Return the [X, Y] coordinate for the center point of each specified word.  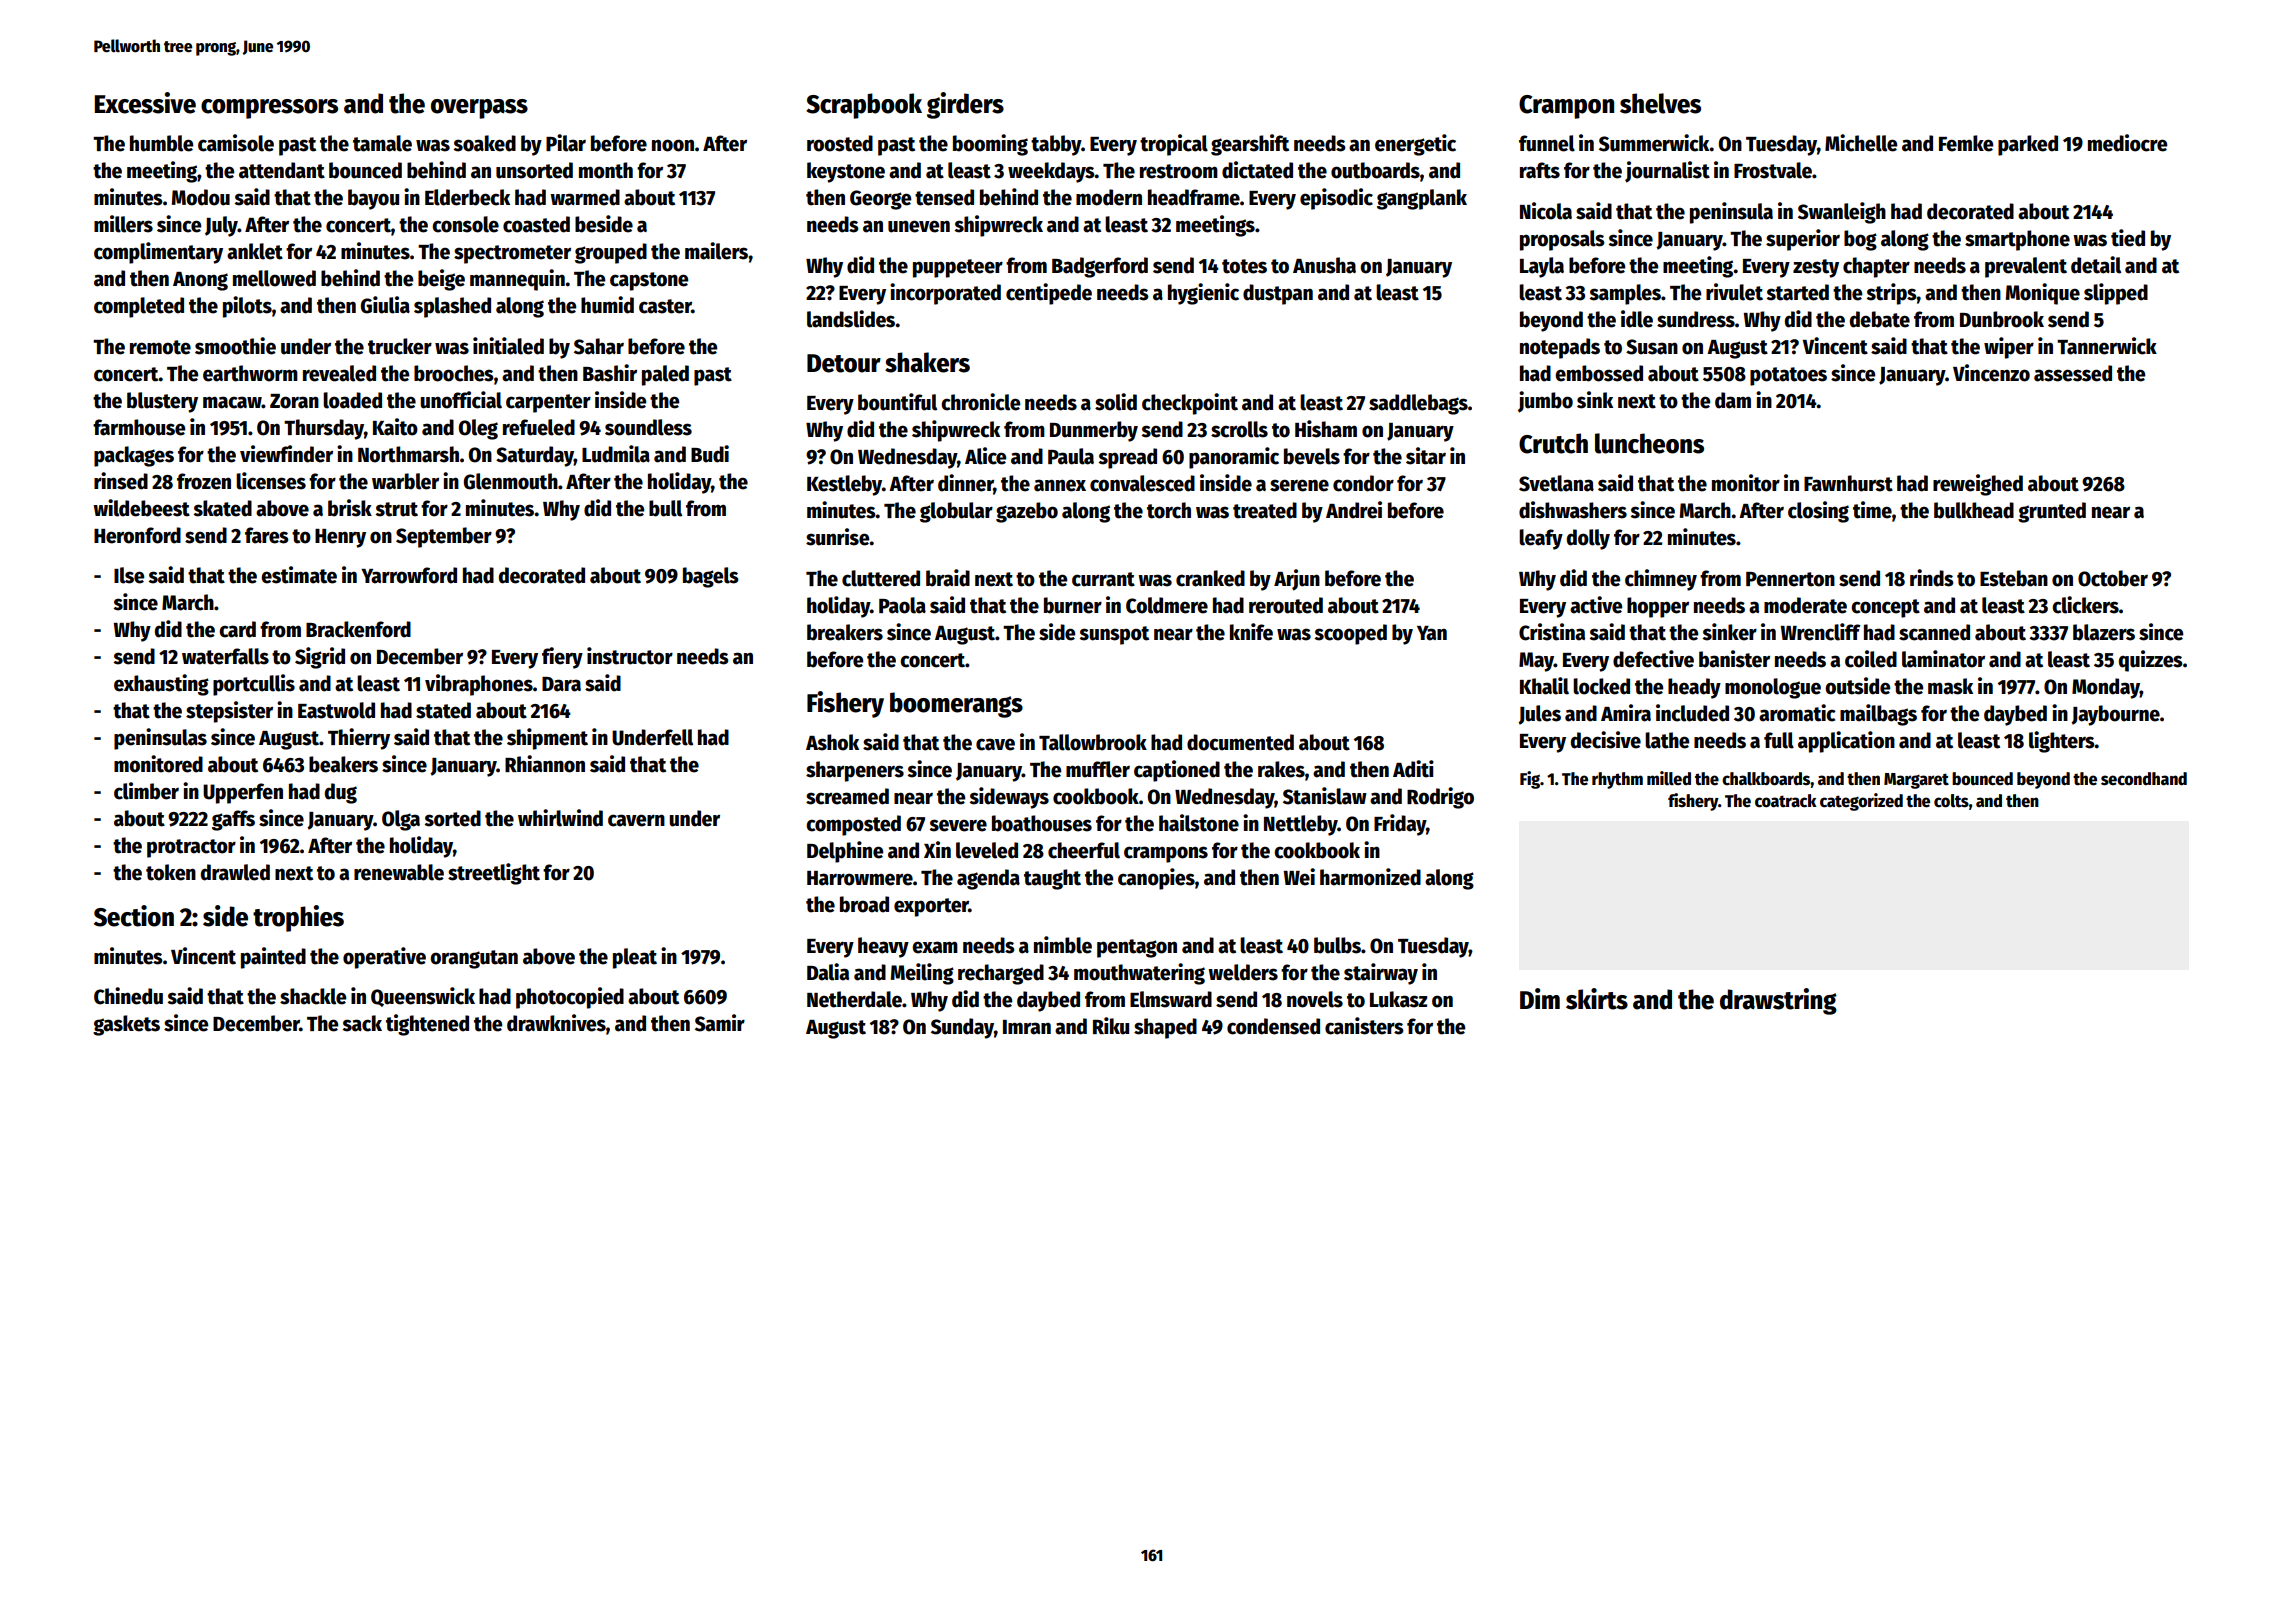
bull [665, 508]
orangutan [474, 959]
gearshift [1250, 145]
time [1872, 510]
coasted [536, 224]
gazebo [1027, 512]
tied [2128, 238]
